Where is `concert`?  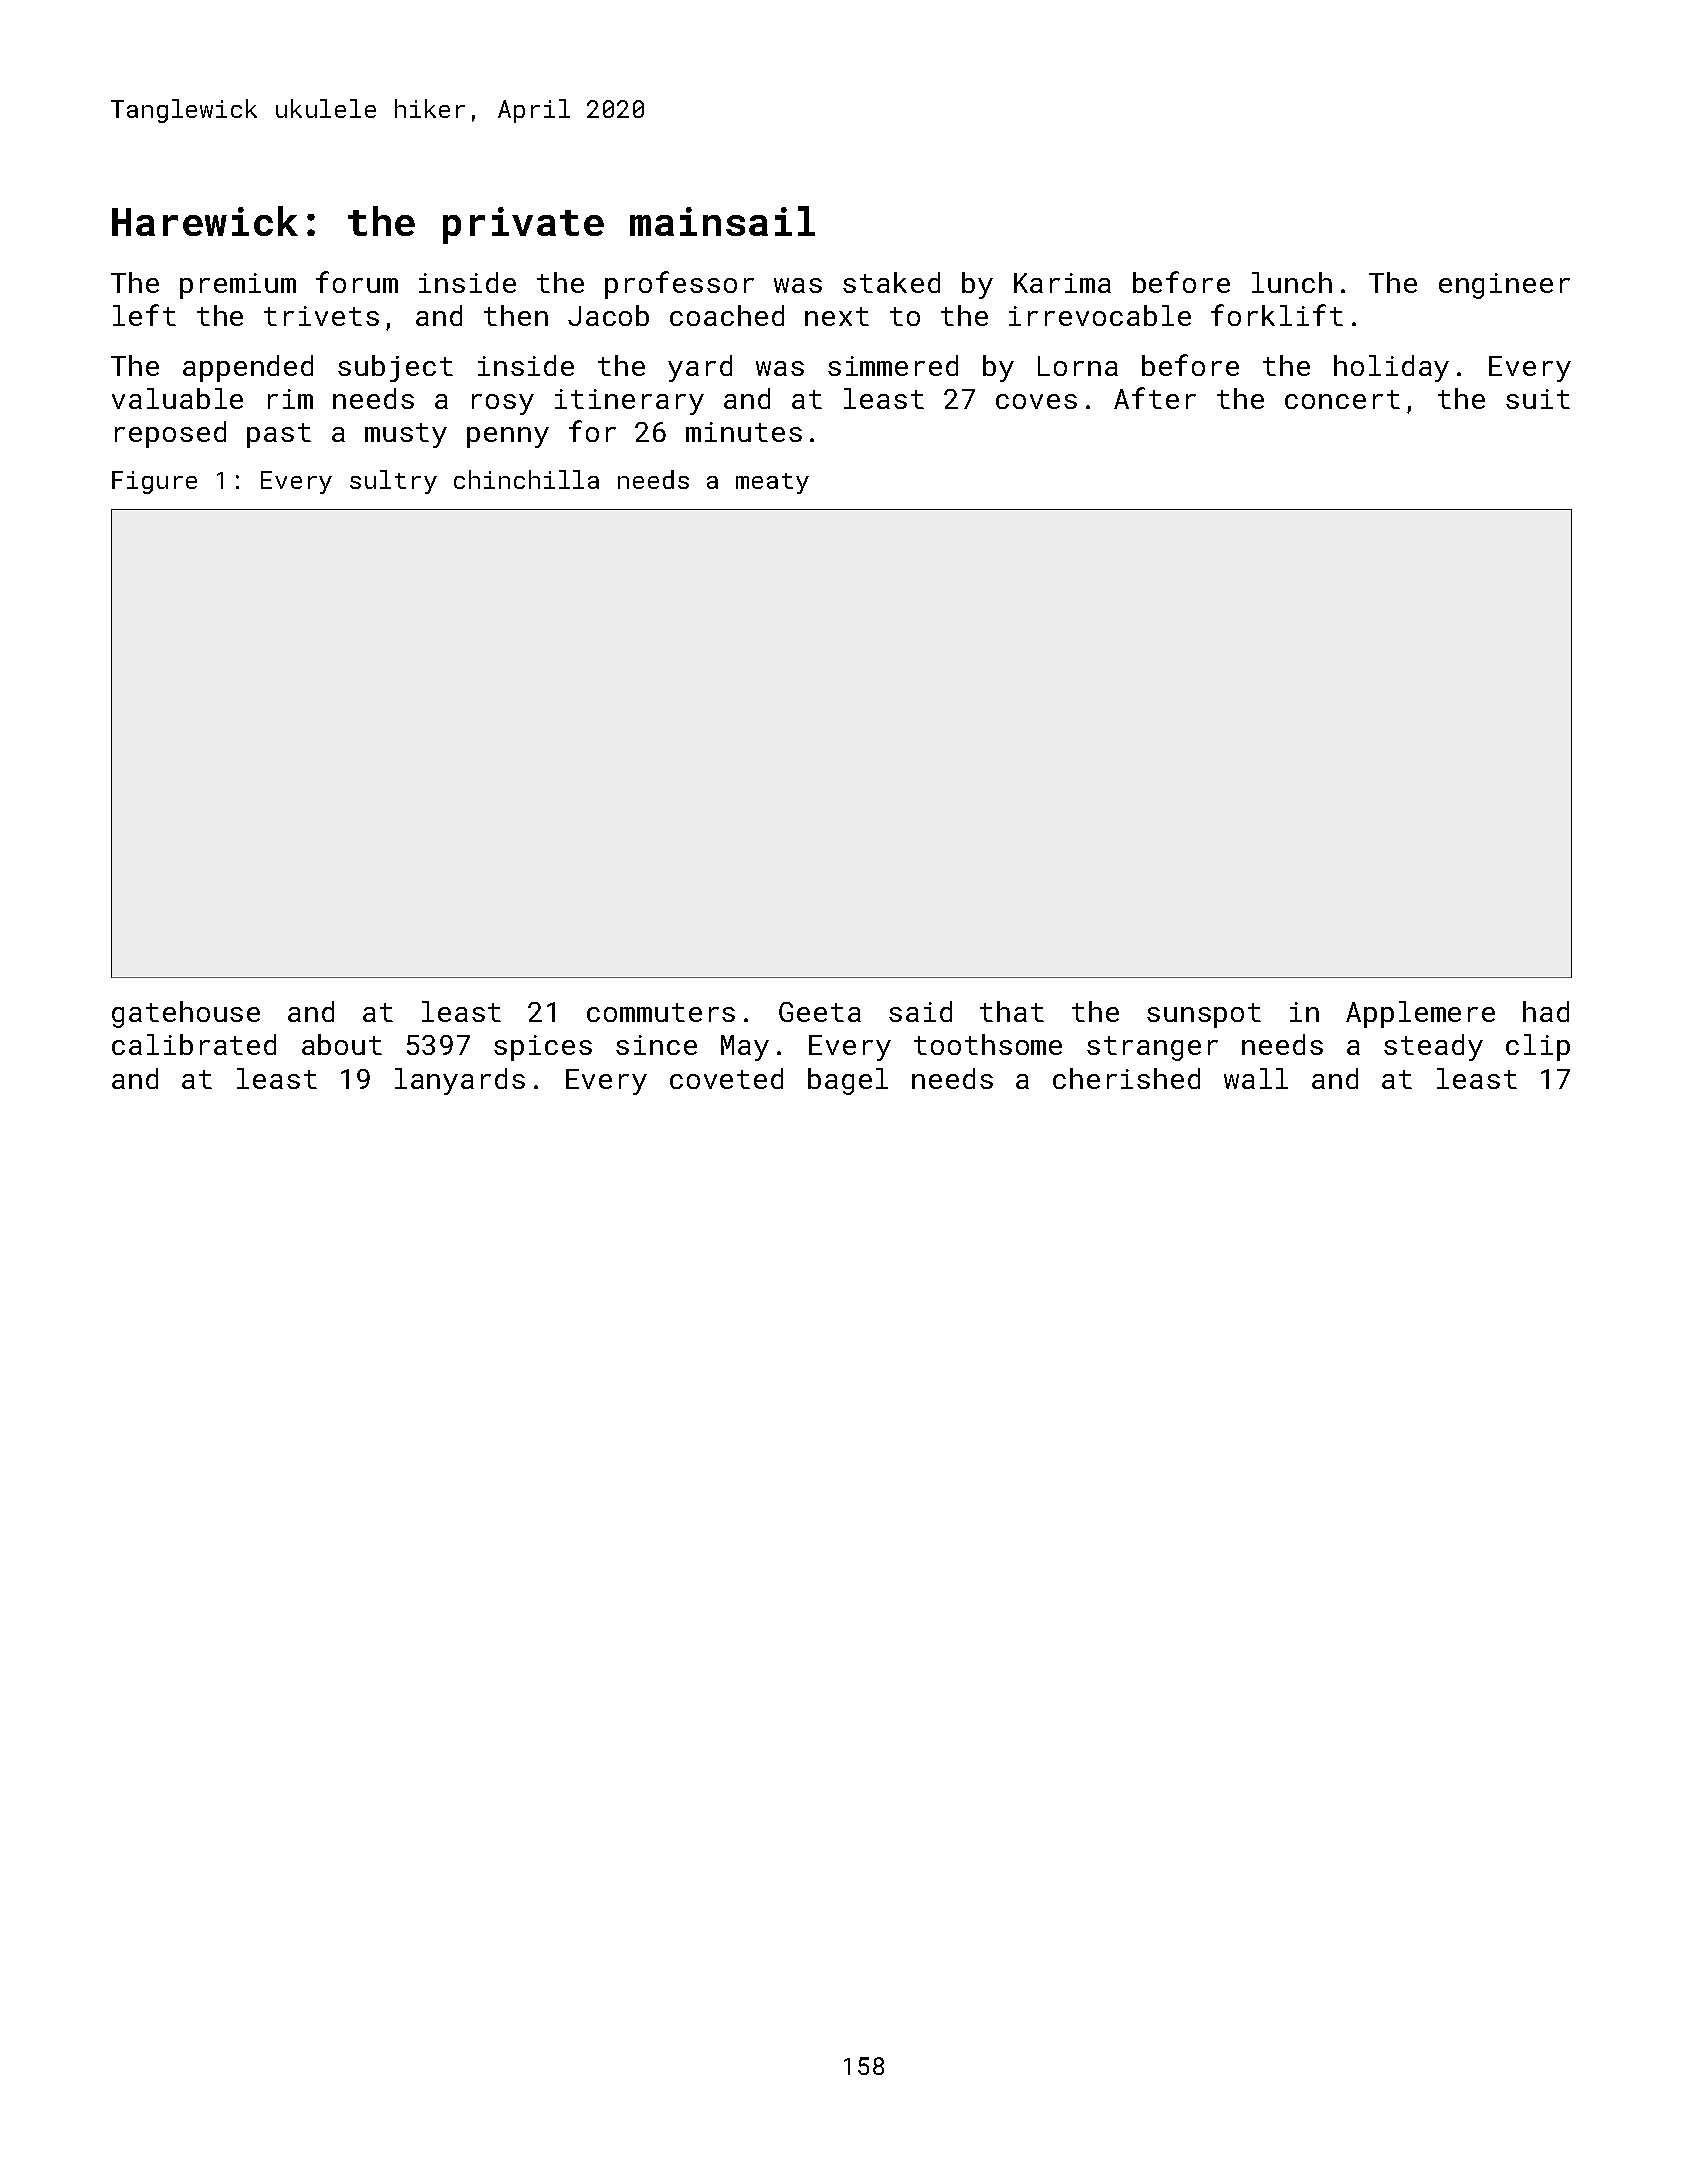
concert is located at coordinates (1342, 399).
